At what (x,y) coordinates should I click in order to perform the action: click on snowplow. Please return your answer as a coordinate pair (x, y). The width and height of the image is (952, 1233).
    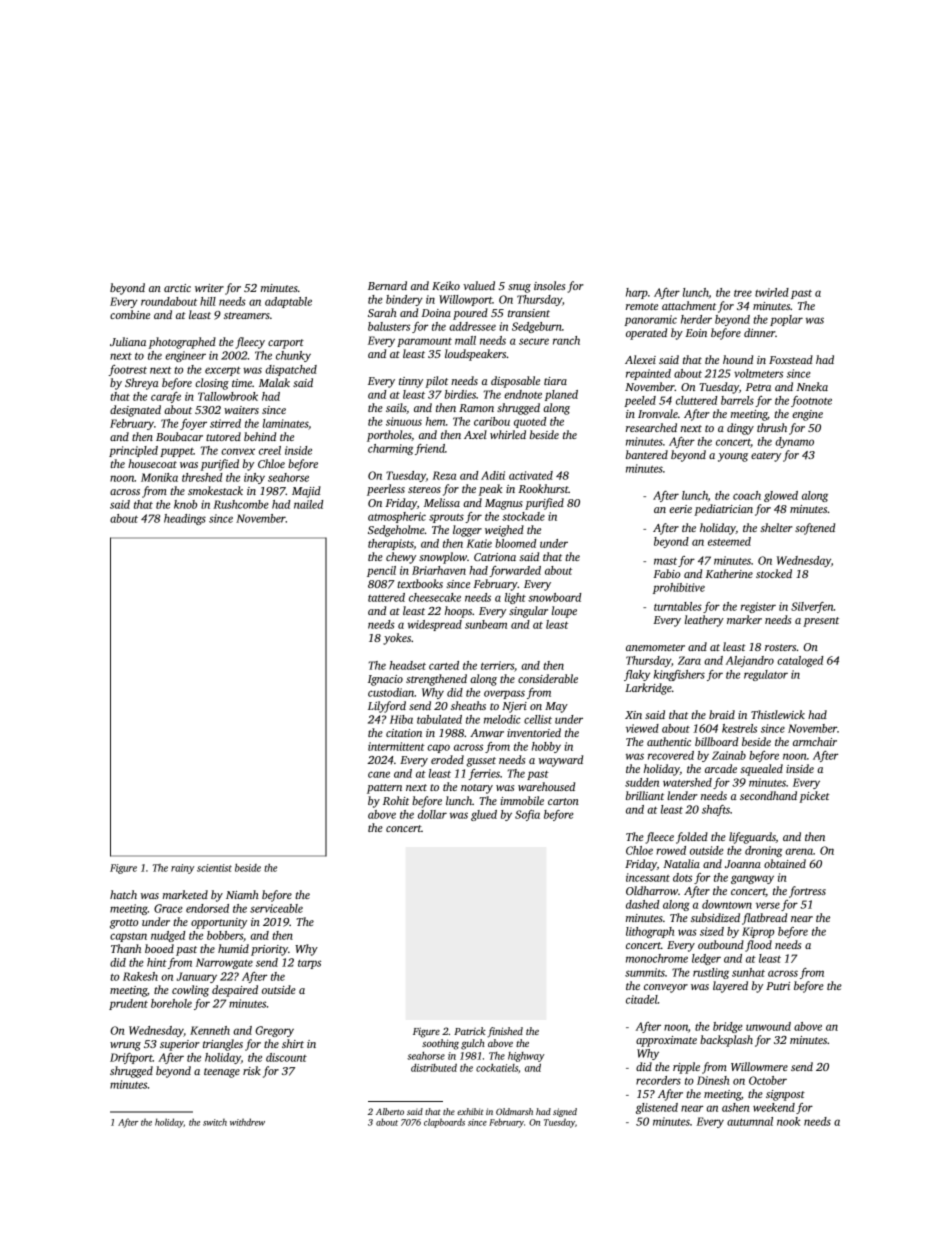
    Looking at the image, I should click on (443, 558).
